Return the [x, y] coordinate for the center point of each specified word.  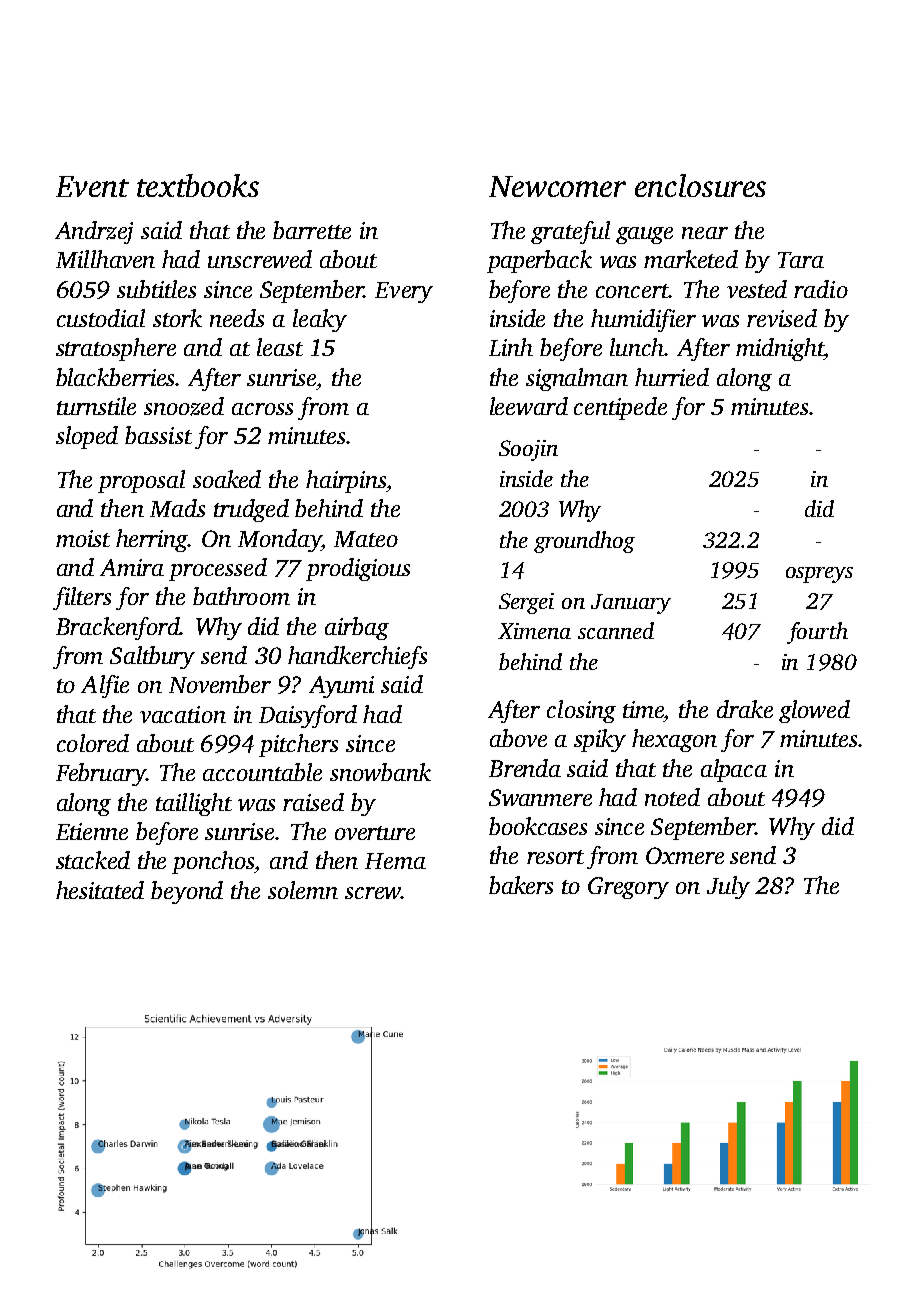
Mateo [366, 539]
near [705, 233]
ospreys [819, 575]
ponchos [213, 862]
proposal [141, 481]
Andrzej [94, 232]
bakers [521, 885]
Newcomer [557, 186]
